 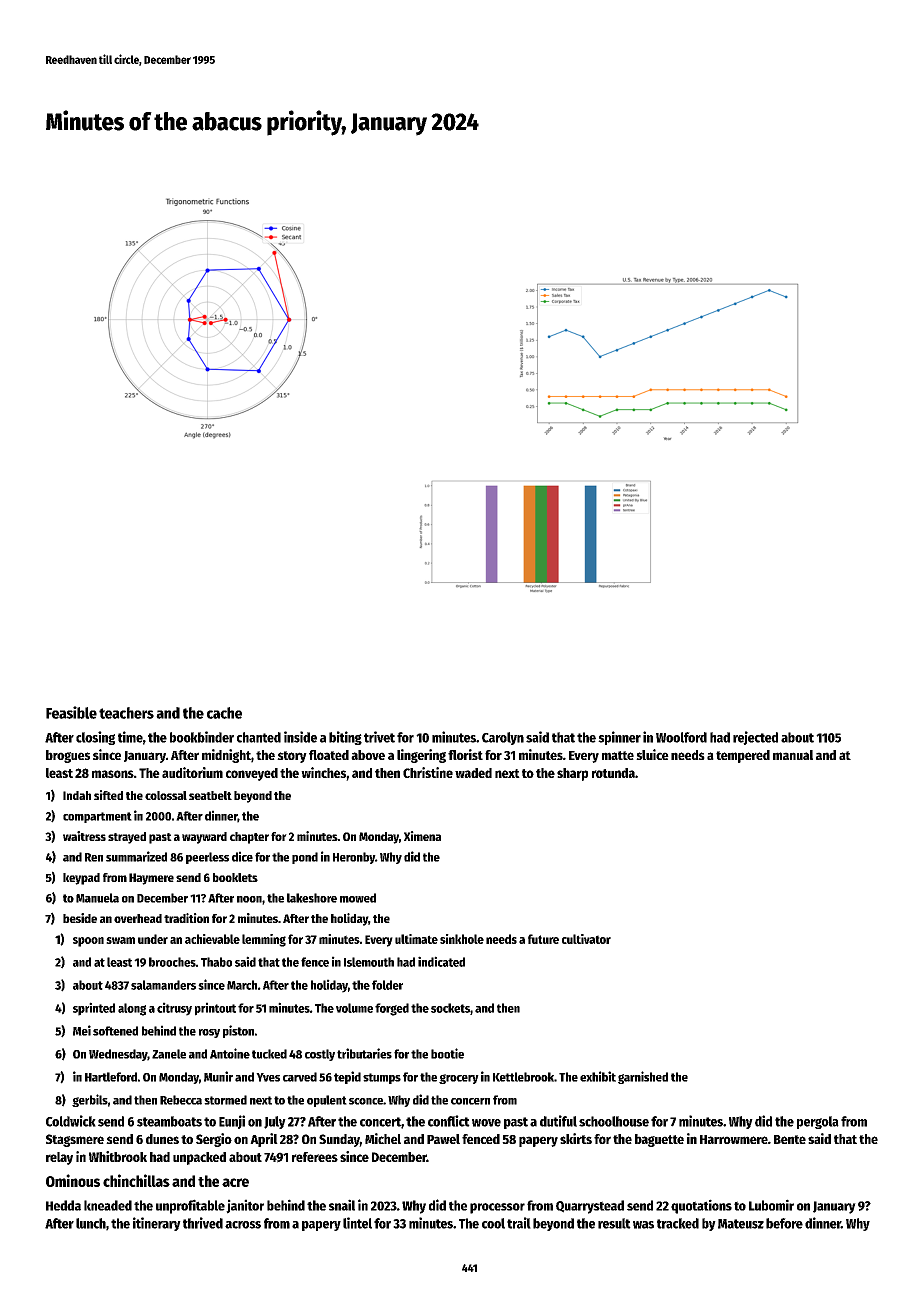 What do you see at coordinates (153, 939) in the image?
I see `under` at bounding box center [153, 939].
